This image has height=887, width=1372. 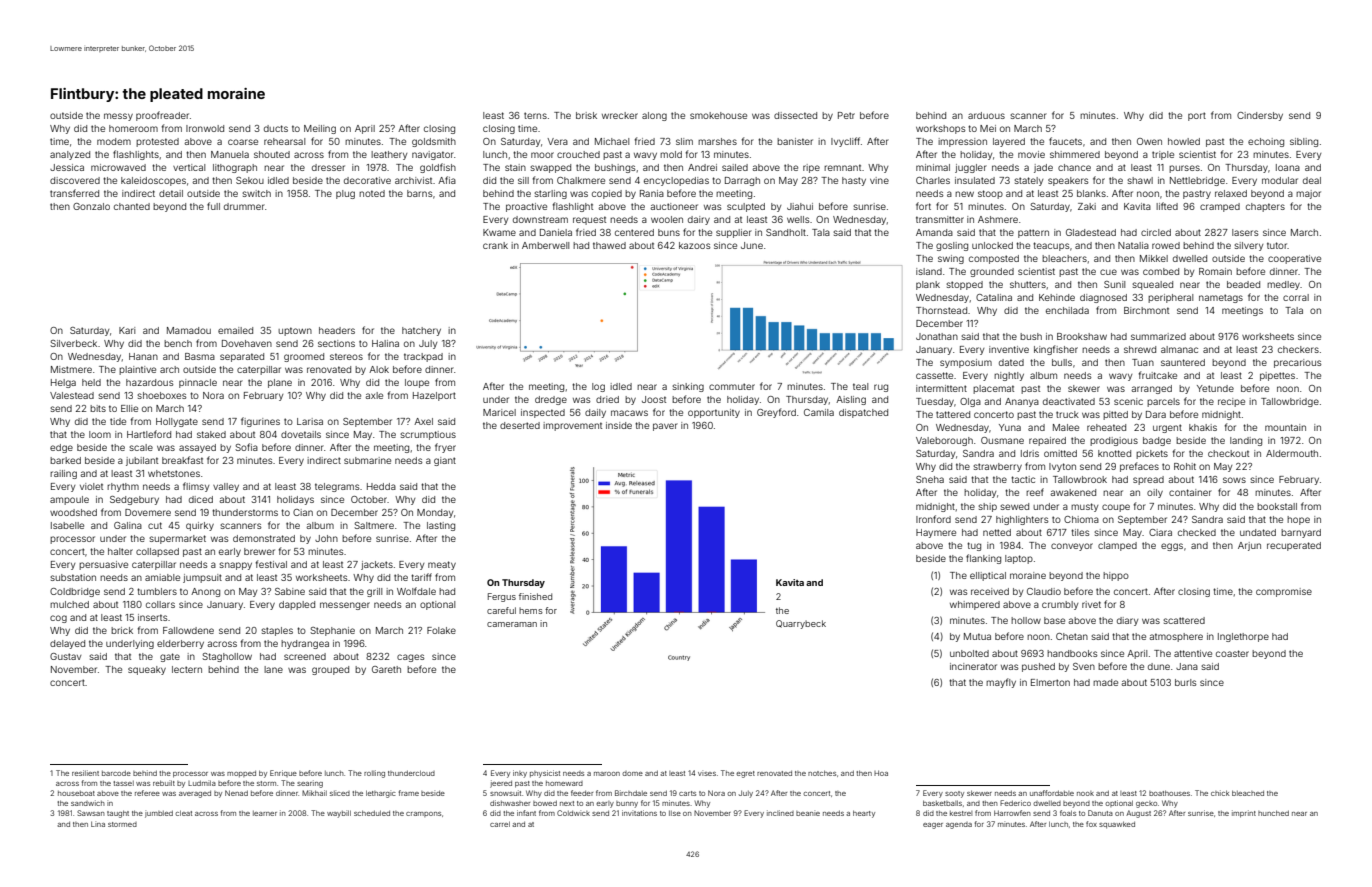 I want to click on arduous, so click(x=986, y=115).
